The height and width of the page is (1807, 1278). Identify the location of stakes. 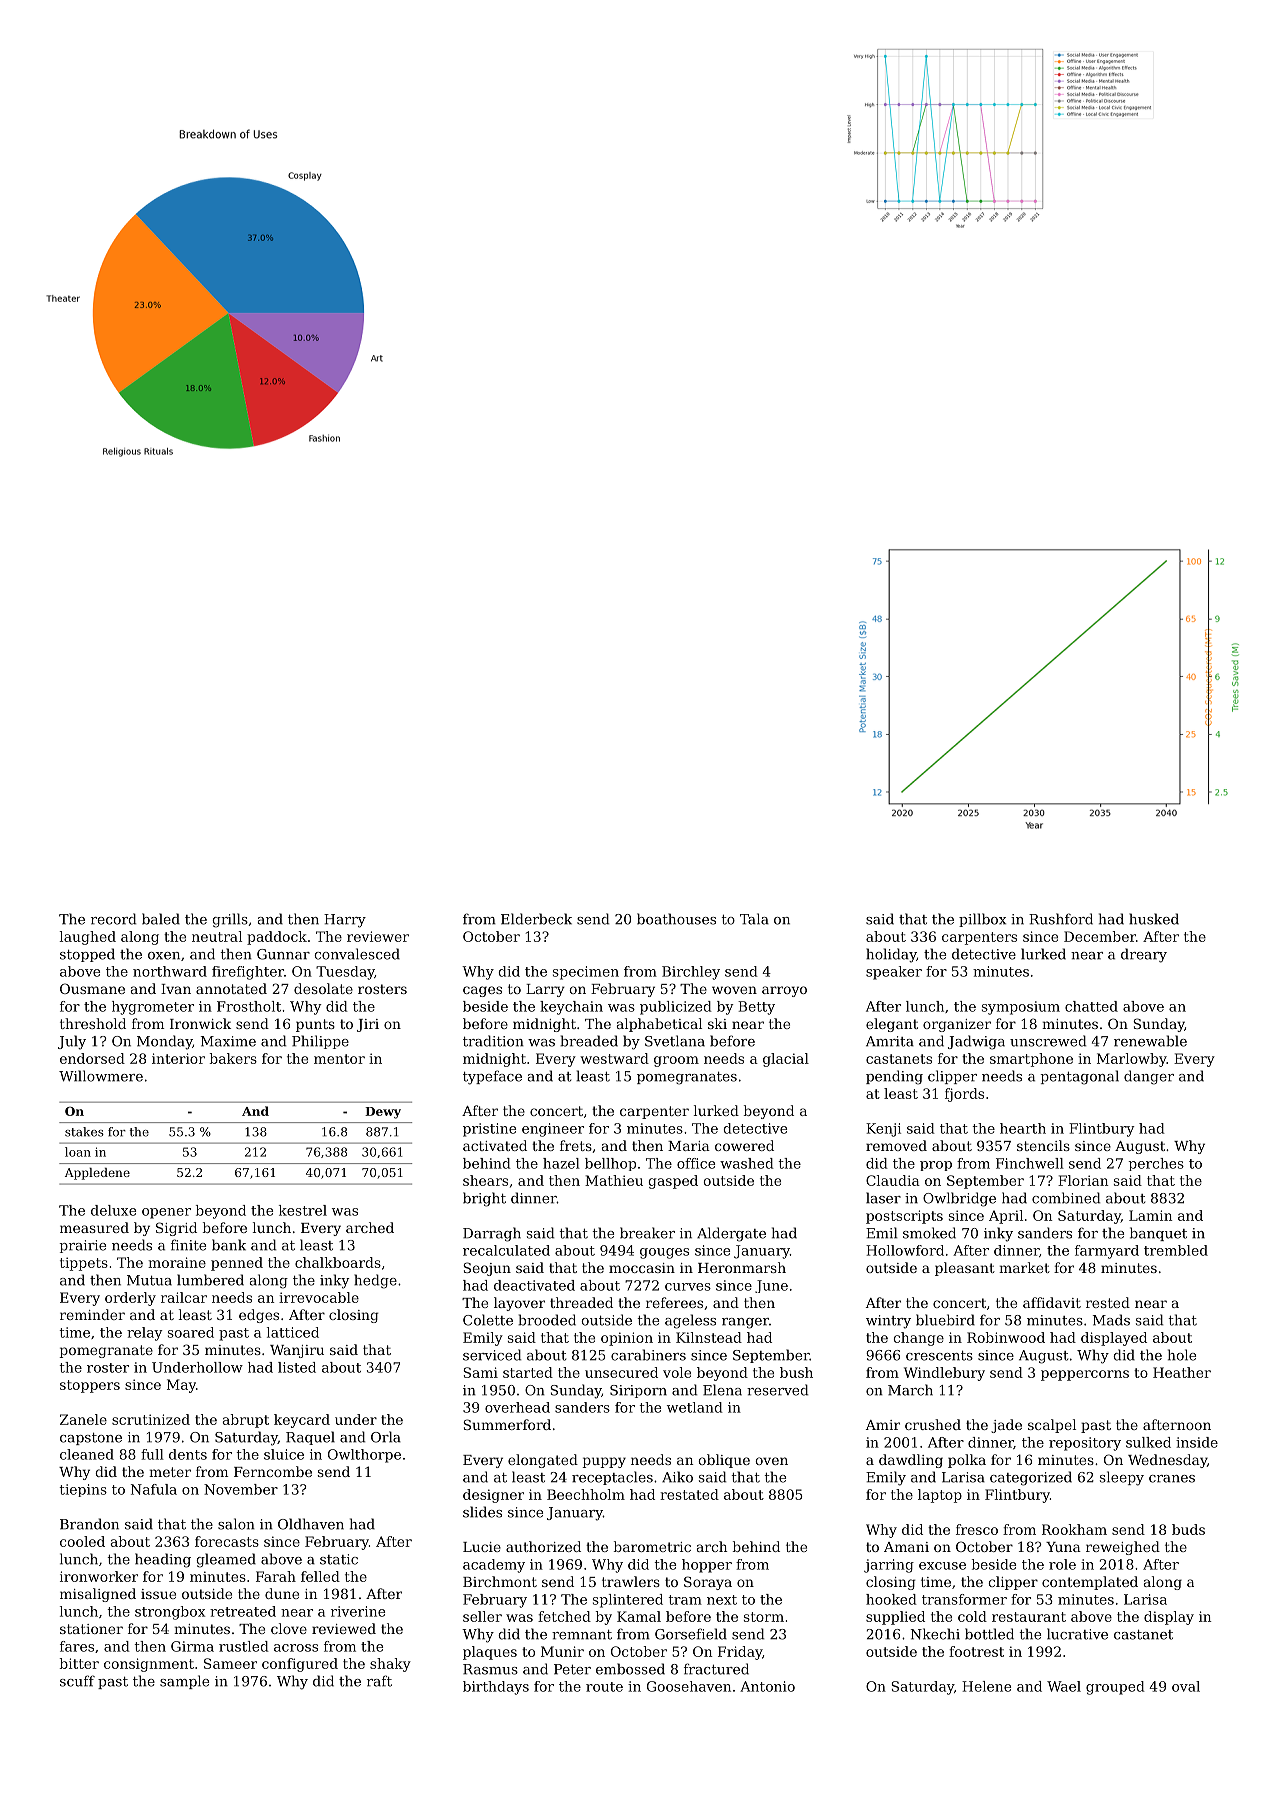
(84, 1132).
